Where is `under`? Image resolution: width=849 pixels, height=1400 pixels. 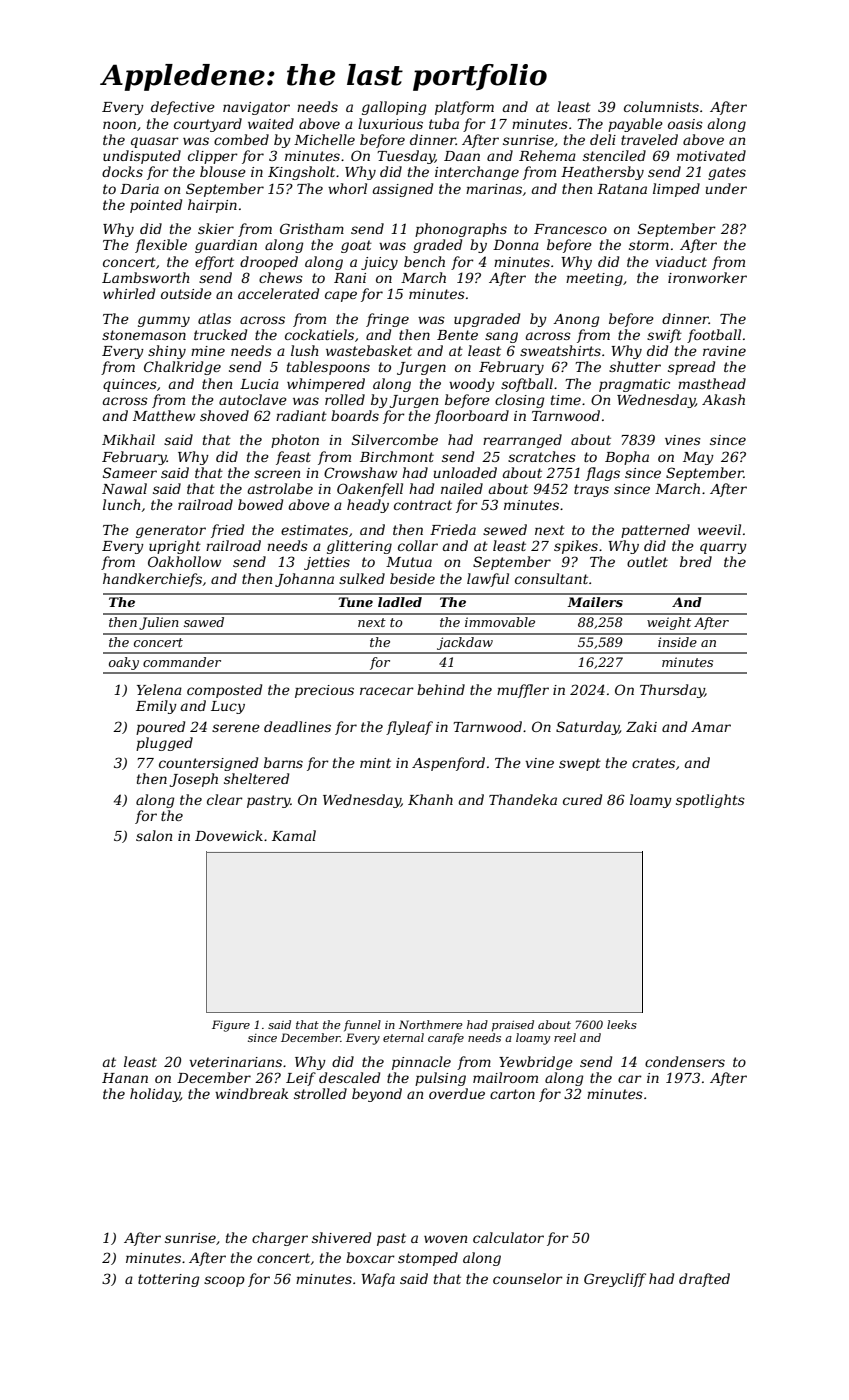 under is located at coordinates (726, 188).
